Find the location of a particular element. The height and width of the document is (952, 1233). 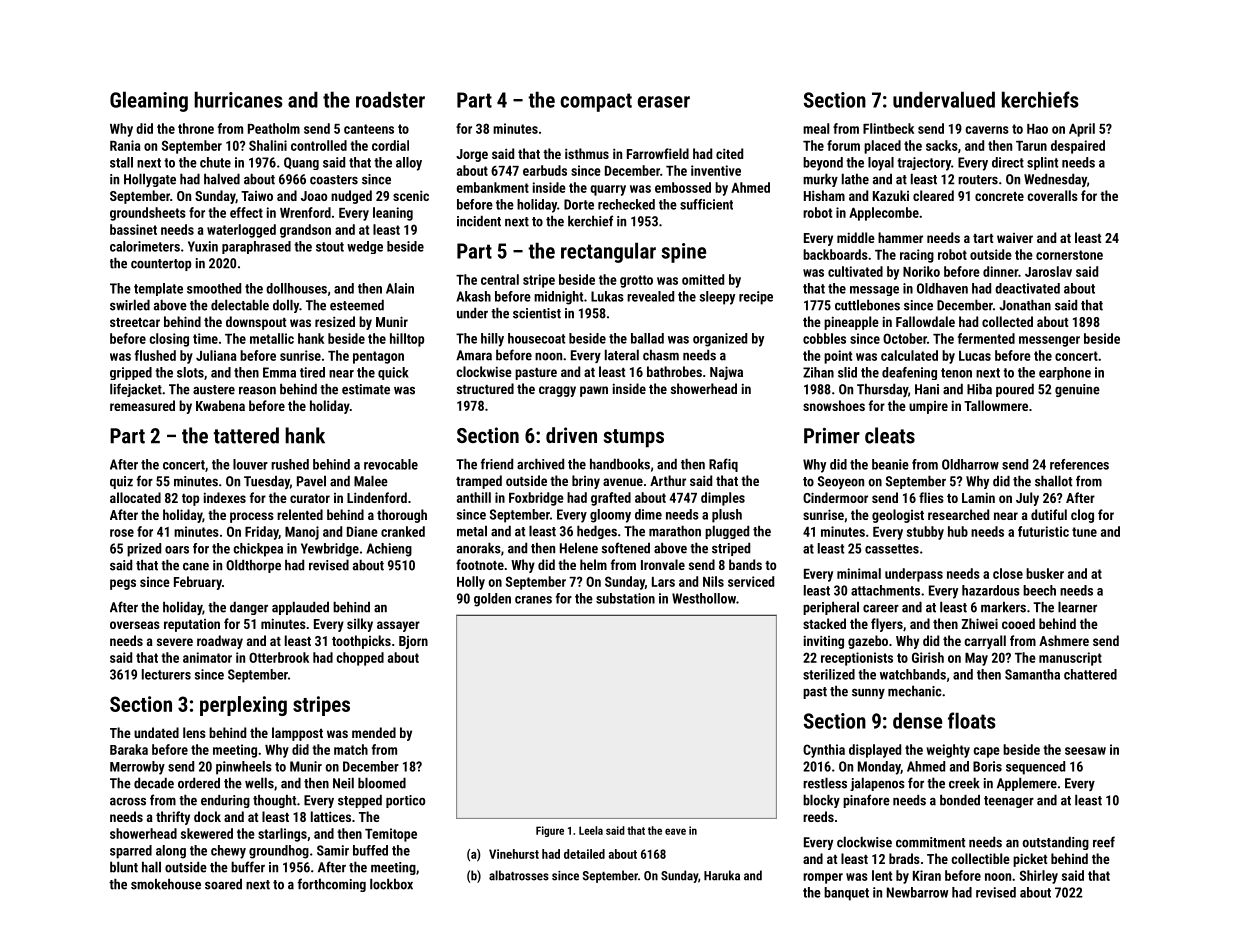

cobbles is located at coordinates (824, 338).
